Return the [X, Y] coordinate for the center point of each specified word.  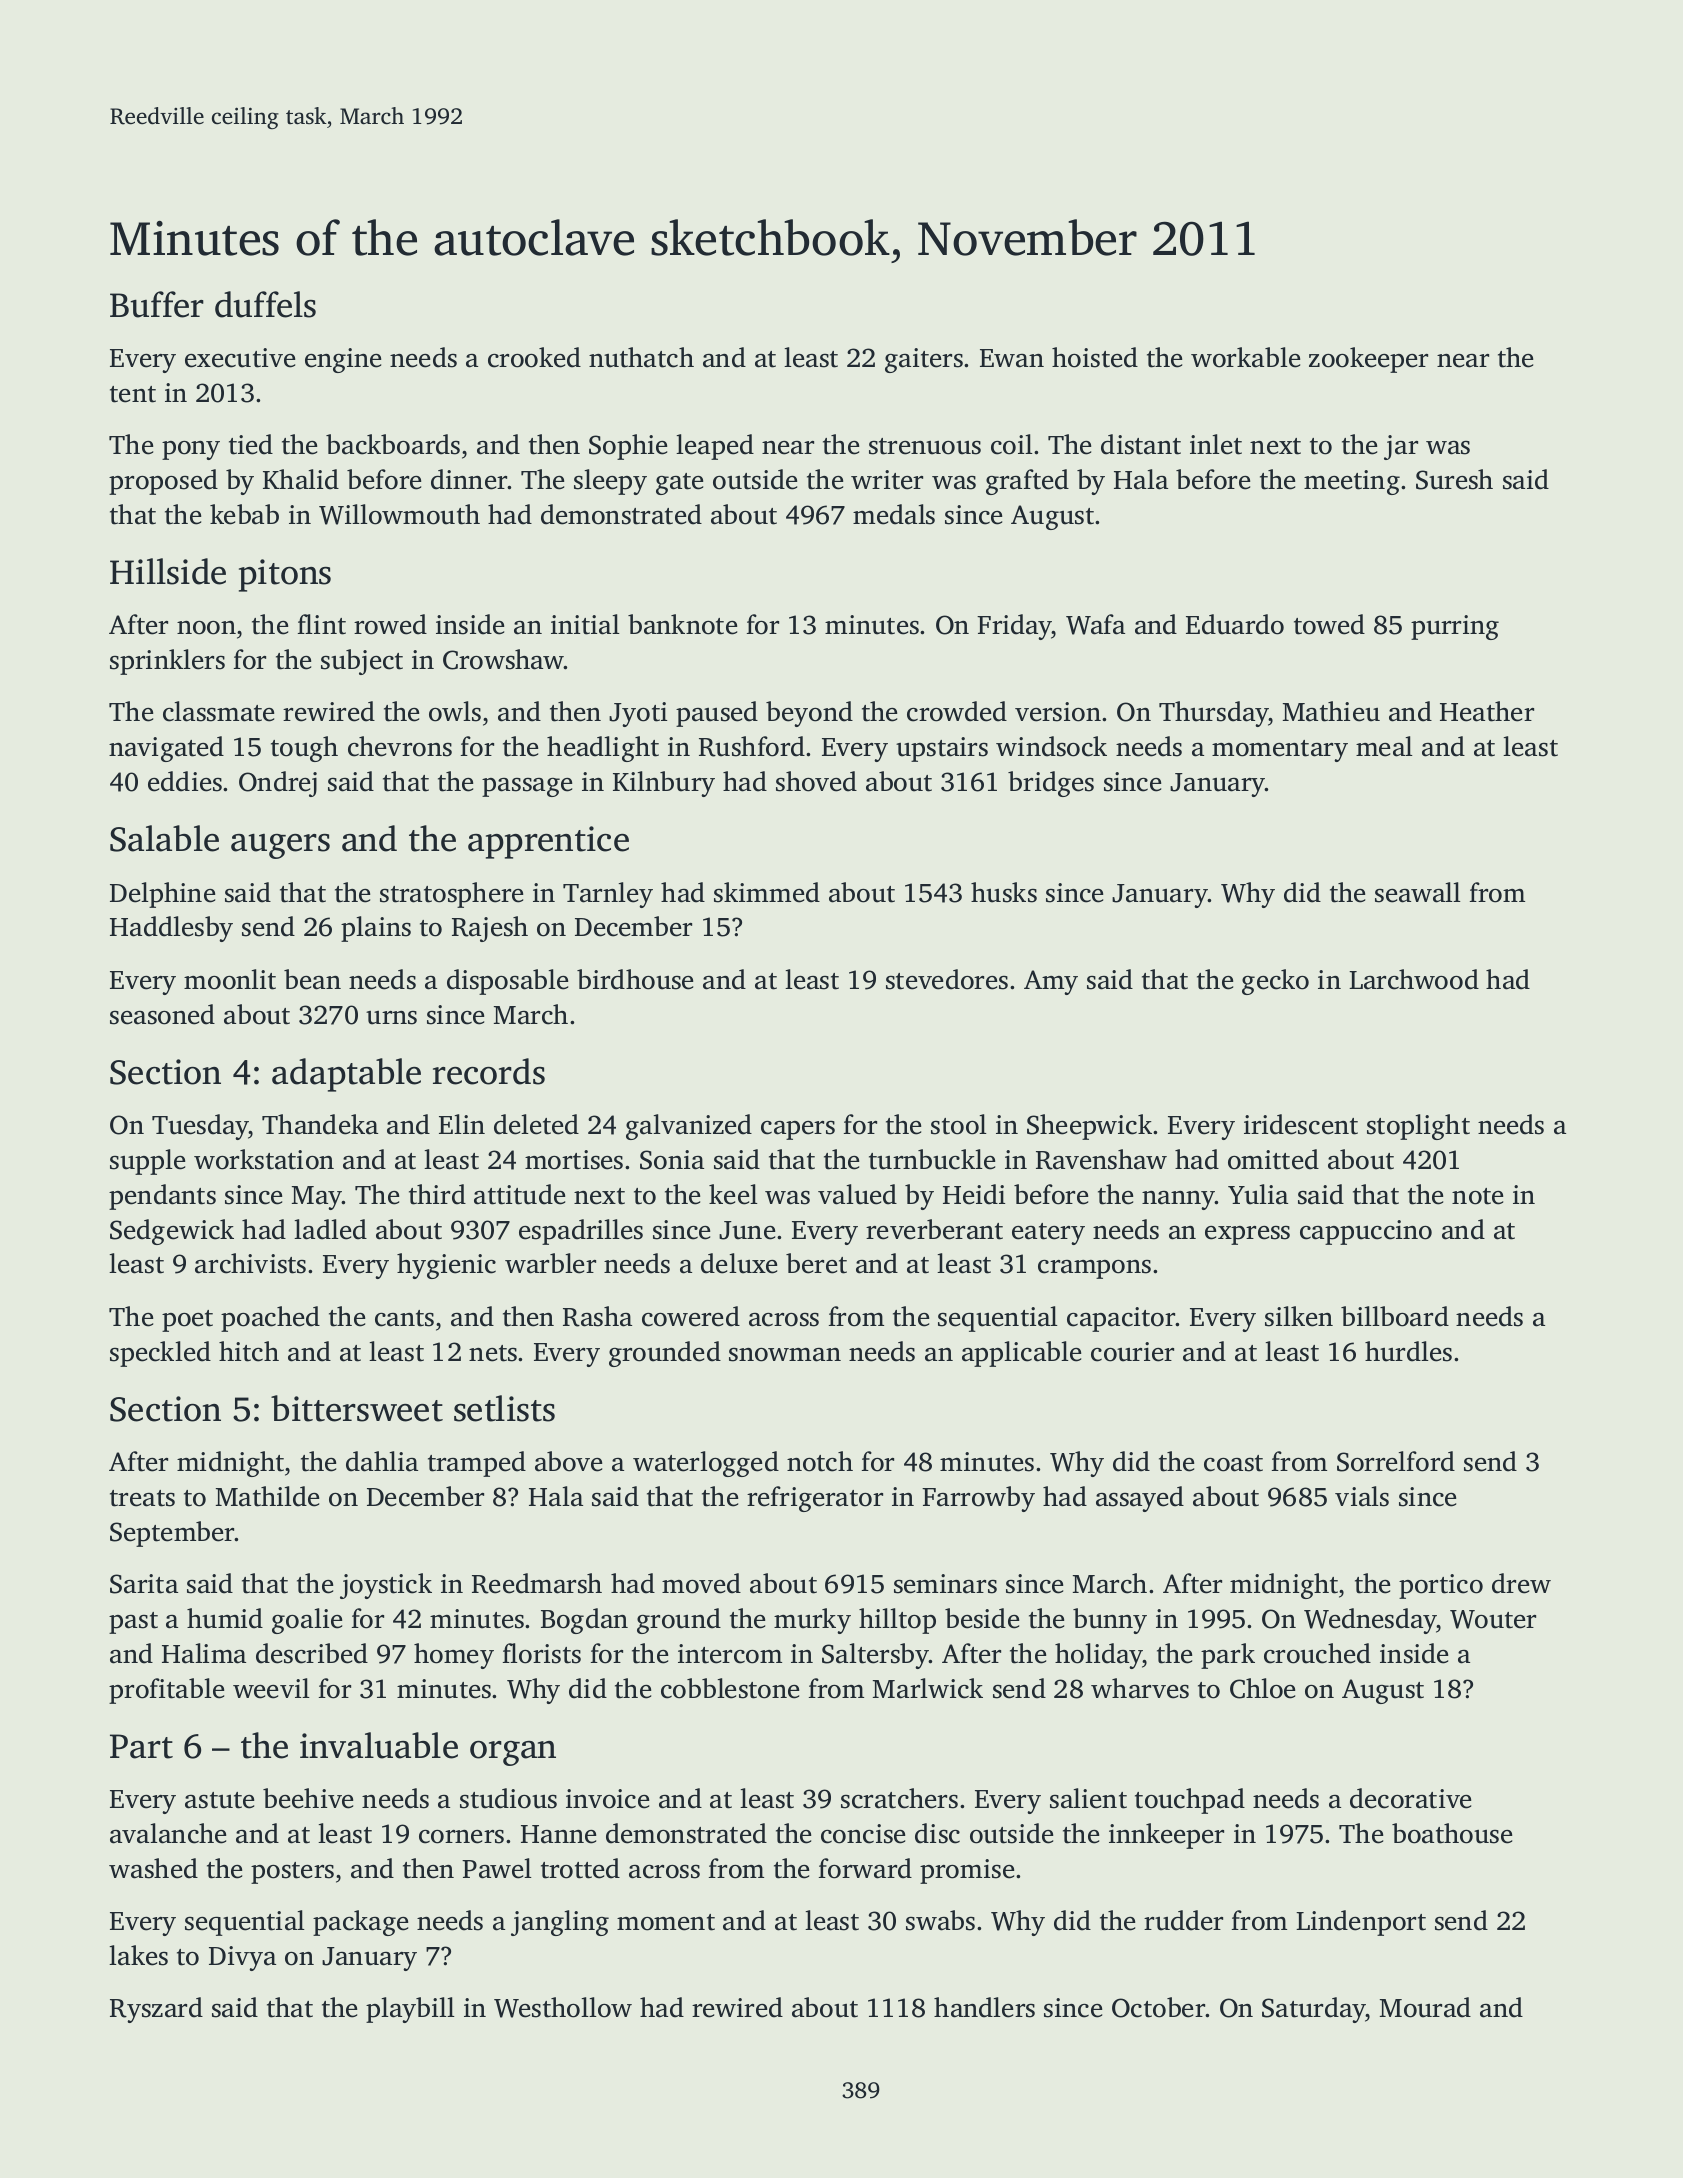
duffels [265, 304]
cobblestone [730, 1688]
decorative [1410, 1798]
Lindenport [1361, 1923]
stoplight [1418, 1127]
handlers [984, 2007]
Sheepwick [1089, 1127]
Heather [1487, 711]
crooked [534, 357]
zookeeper [1368, 360]
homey [454, 1656]
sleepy [610, 482]
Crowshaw [503, 659]
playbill [410, 2010]
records [489, 1071]
